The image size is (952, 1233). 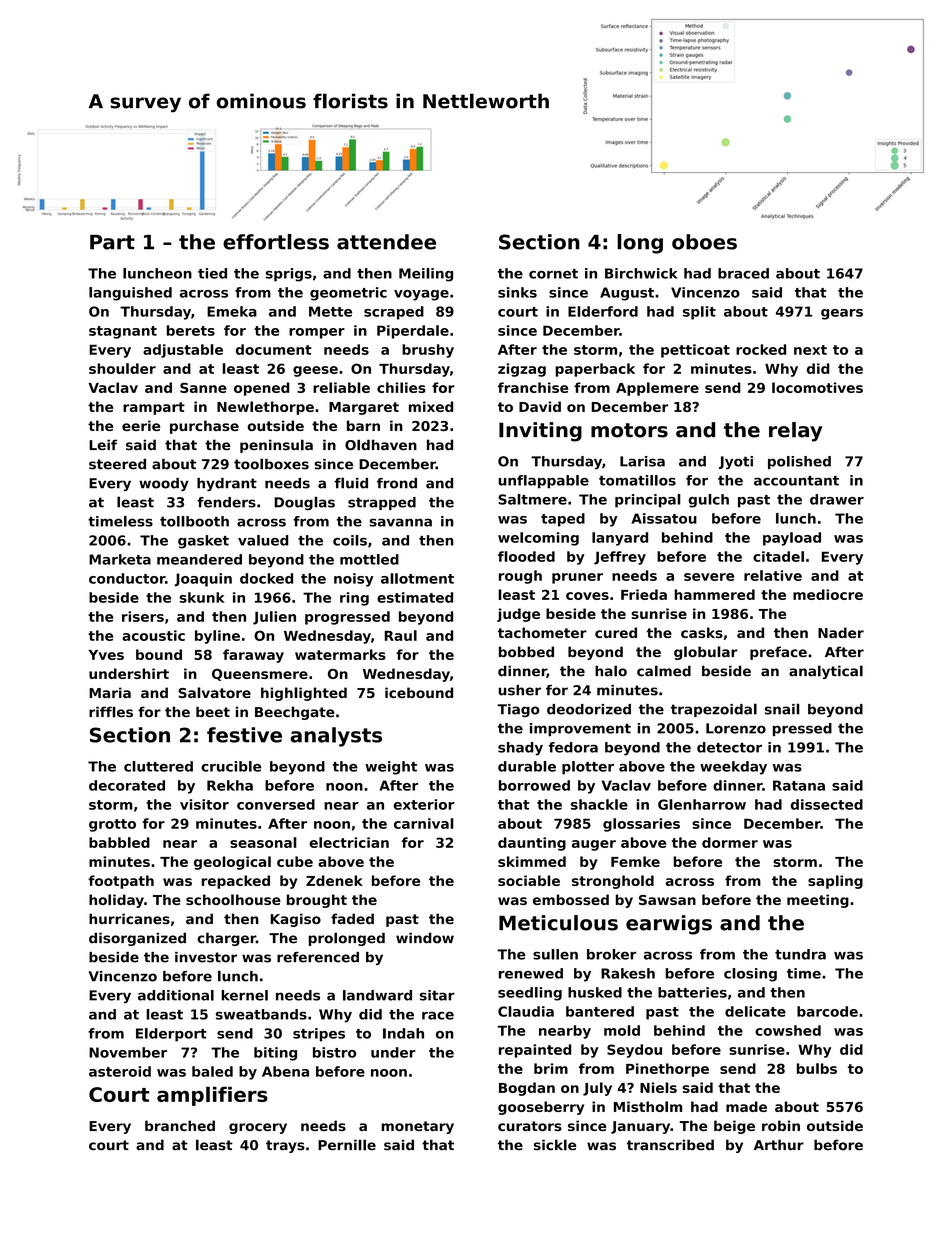 I want to click on oboes, so click(x=704, y=242).
